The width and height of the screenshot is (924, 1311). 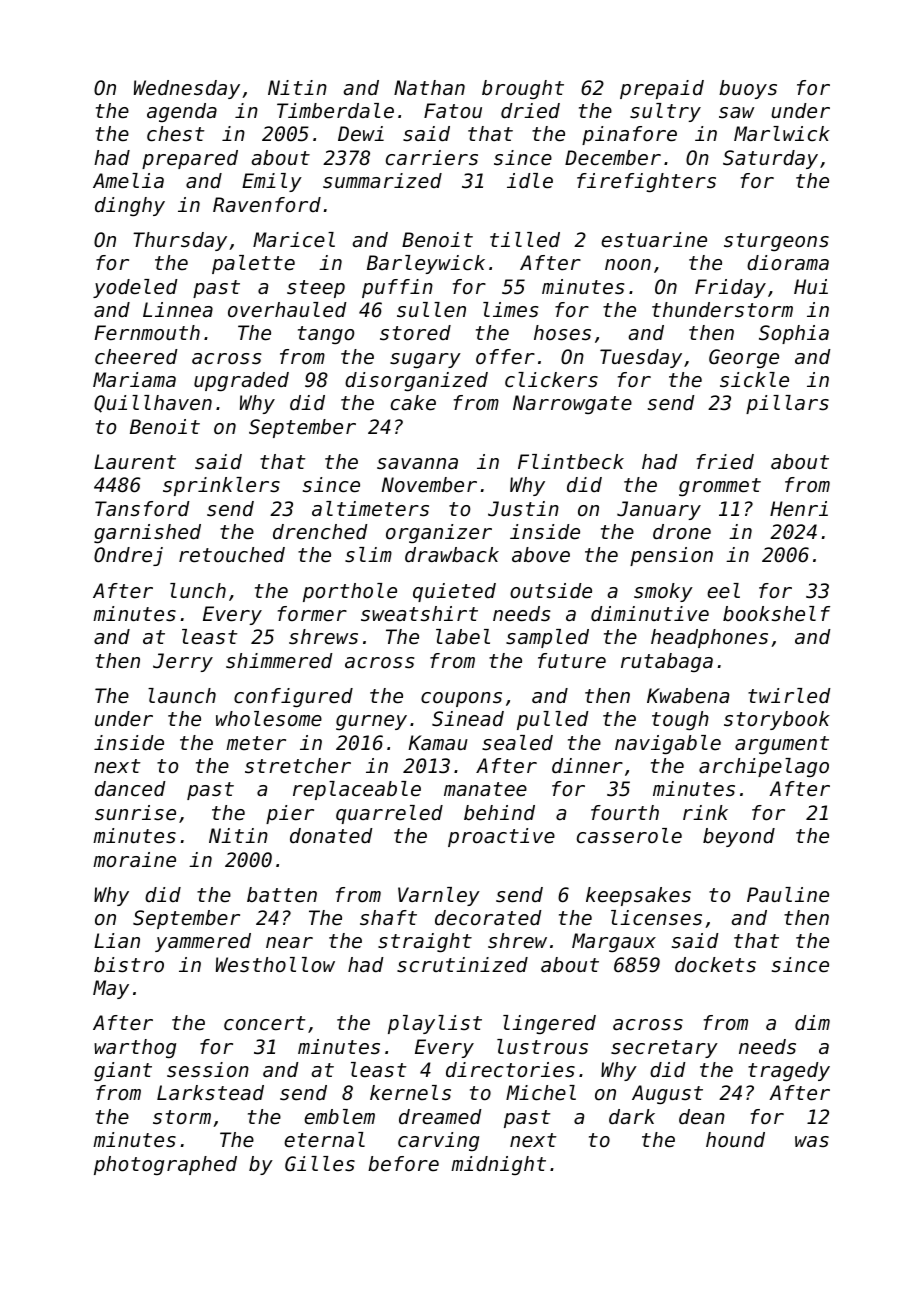 What do you see at coordinates (182, 695) in the screenshot?
I see `launch` at bounding box center [182, 695].
